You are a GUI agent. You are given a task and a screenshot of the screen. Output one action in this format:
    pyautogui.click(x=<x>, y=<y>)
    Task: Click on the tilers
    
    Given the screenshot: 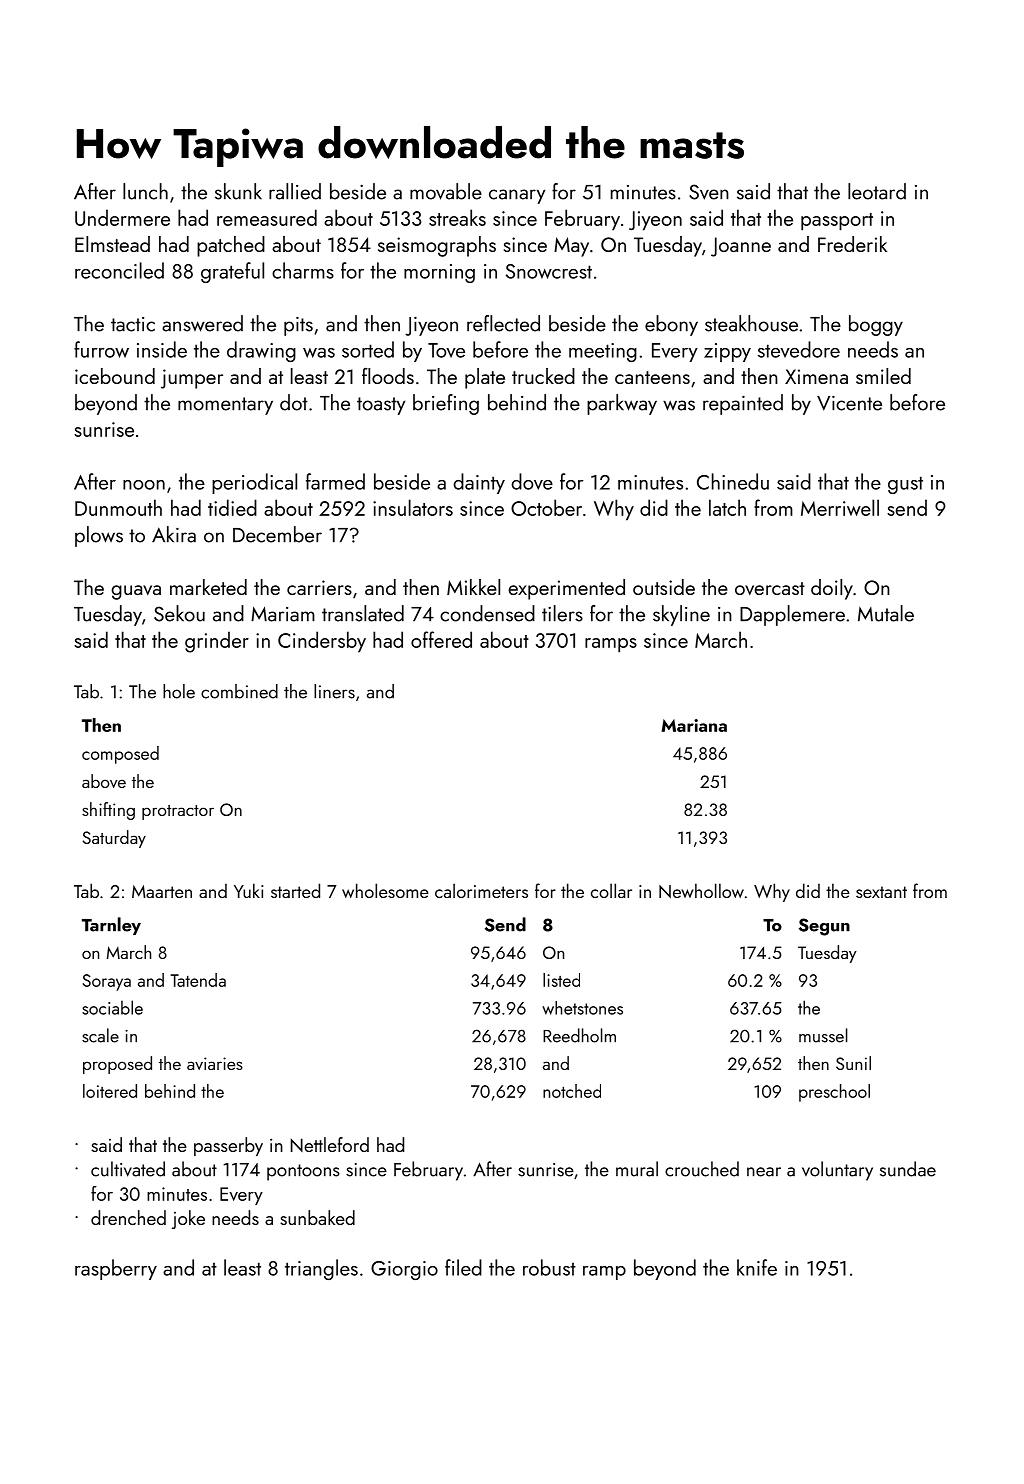 What is the action you would take?
    pyautogui.click(x=562, y=613)
